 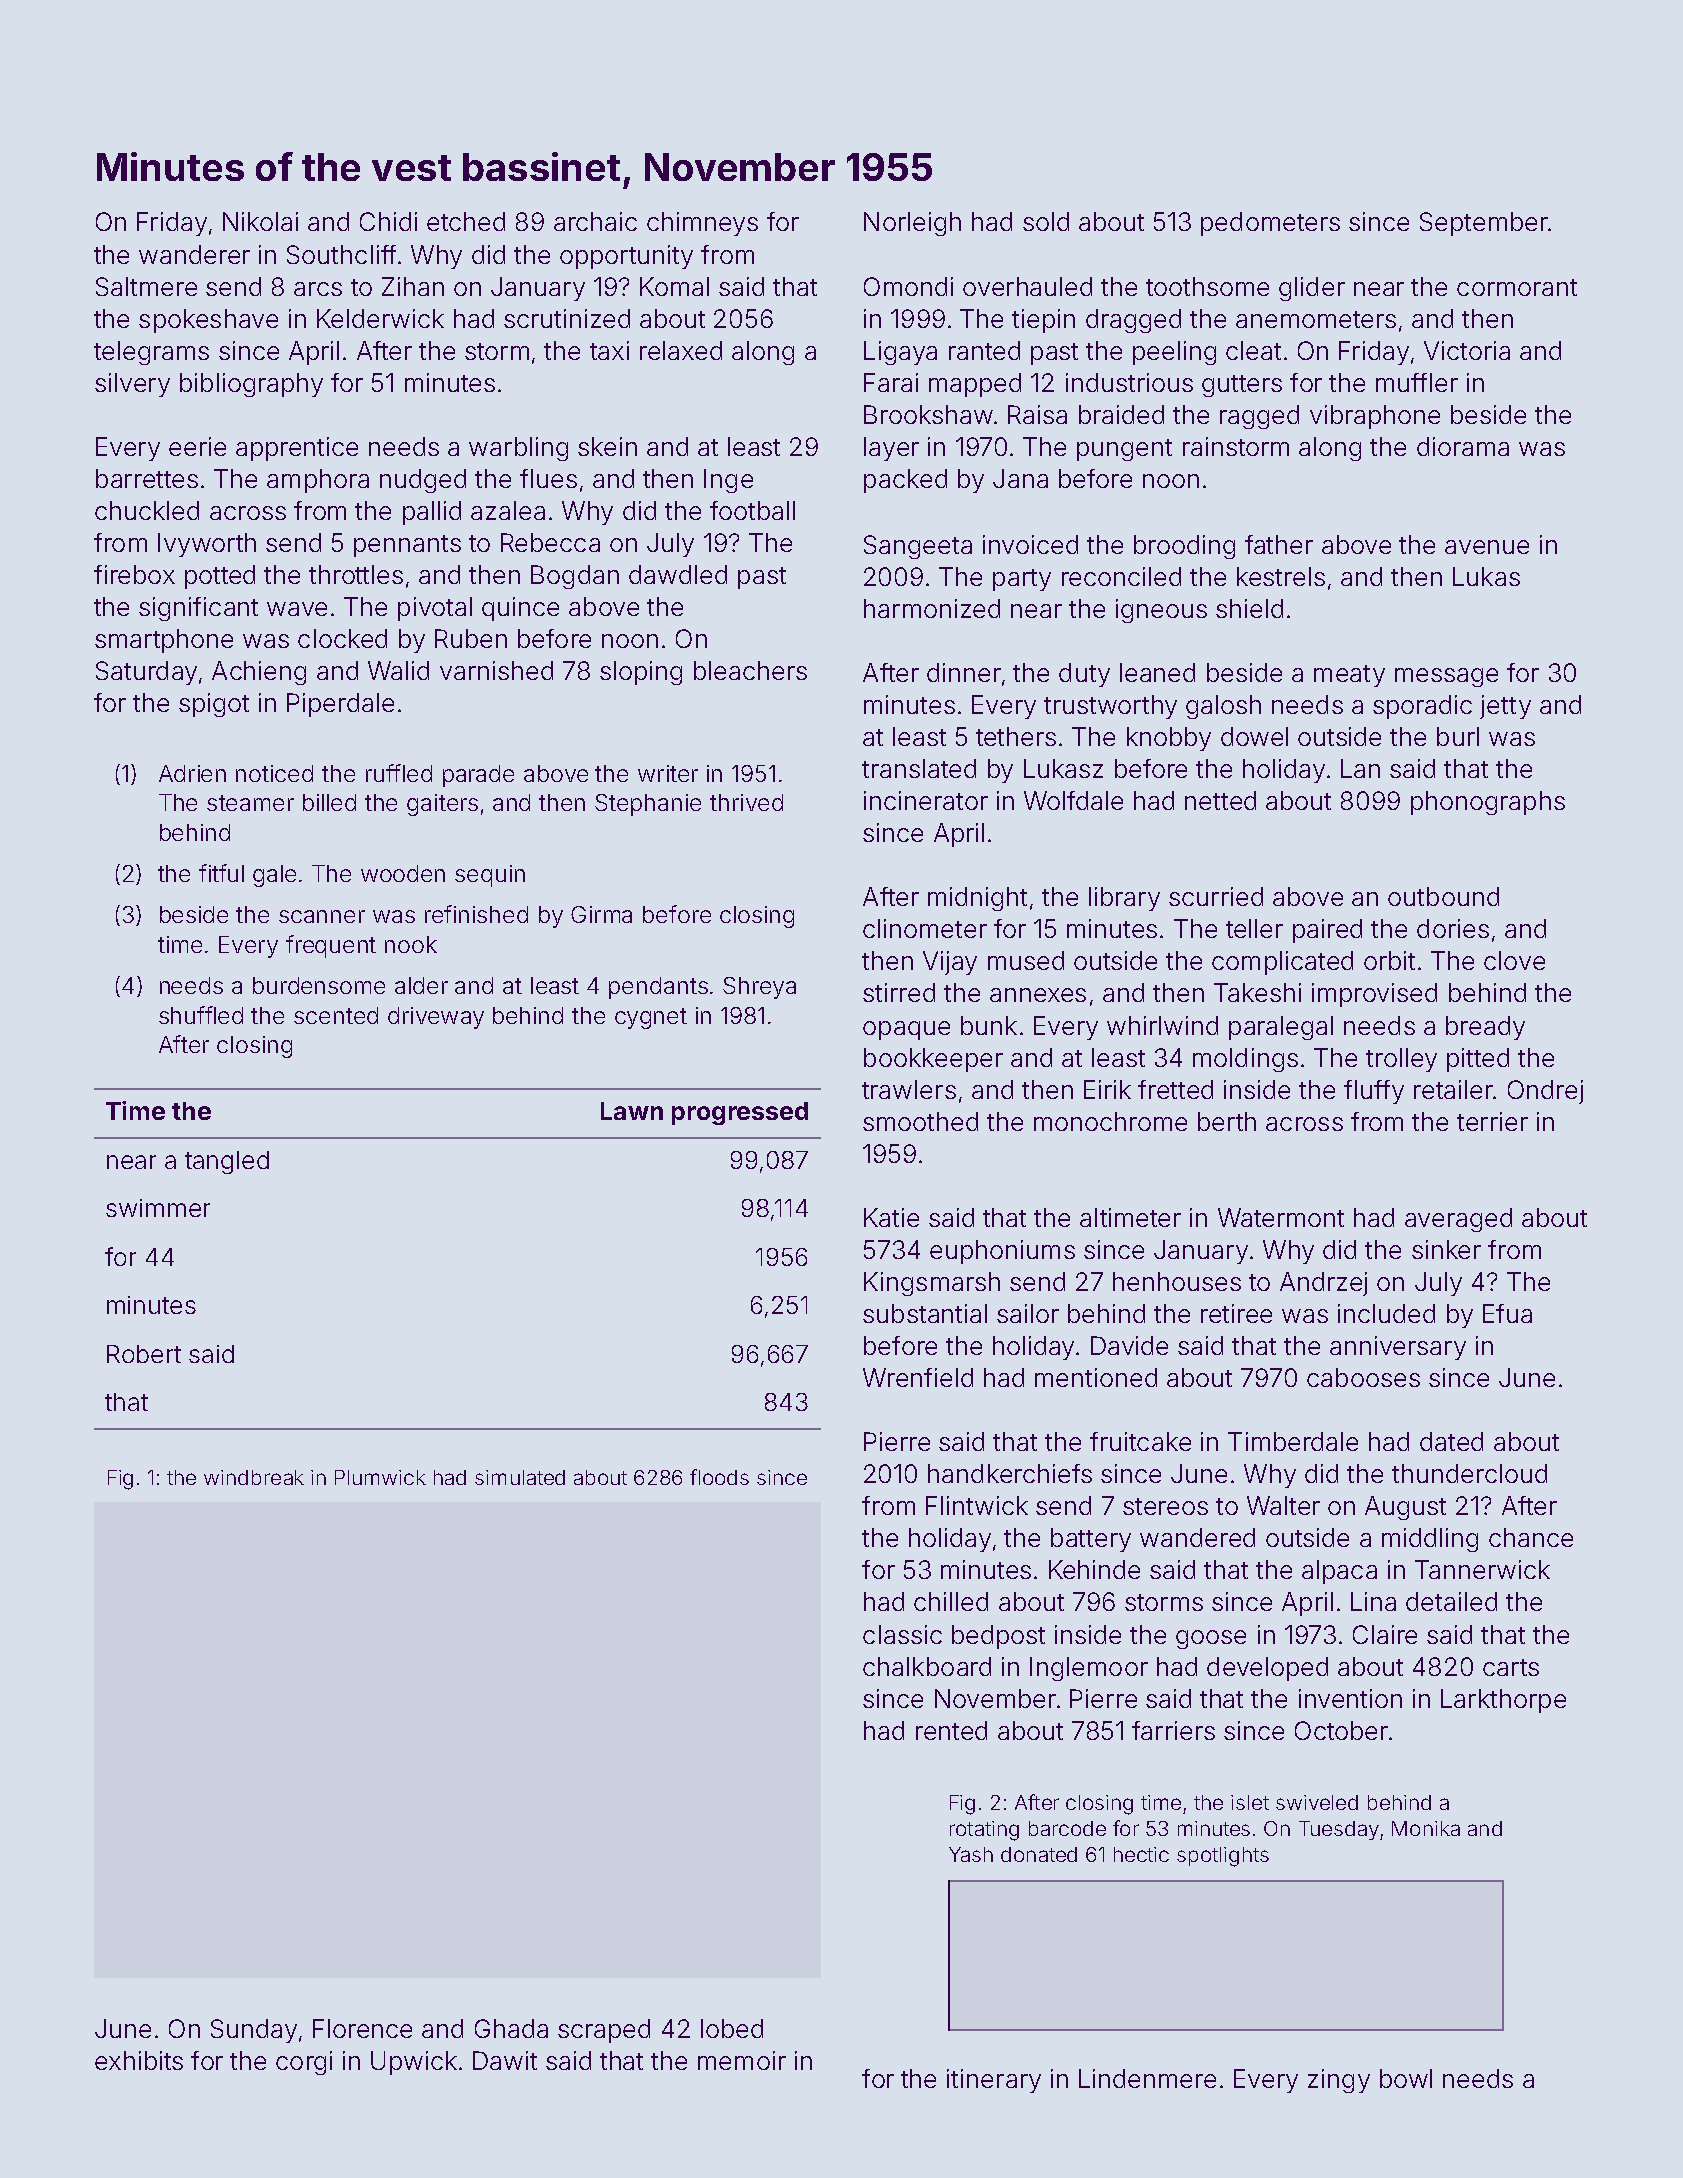 What do you see at coordinates (1270, 224) in the screenshot?
I see `pedometers` at bounding box center [1270, 224].
